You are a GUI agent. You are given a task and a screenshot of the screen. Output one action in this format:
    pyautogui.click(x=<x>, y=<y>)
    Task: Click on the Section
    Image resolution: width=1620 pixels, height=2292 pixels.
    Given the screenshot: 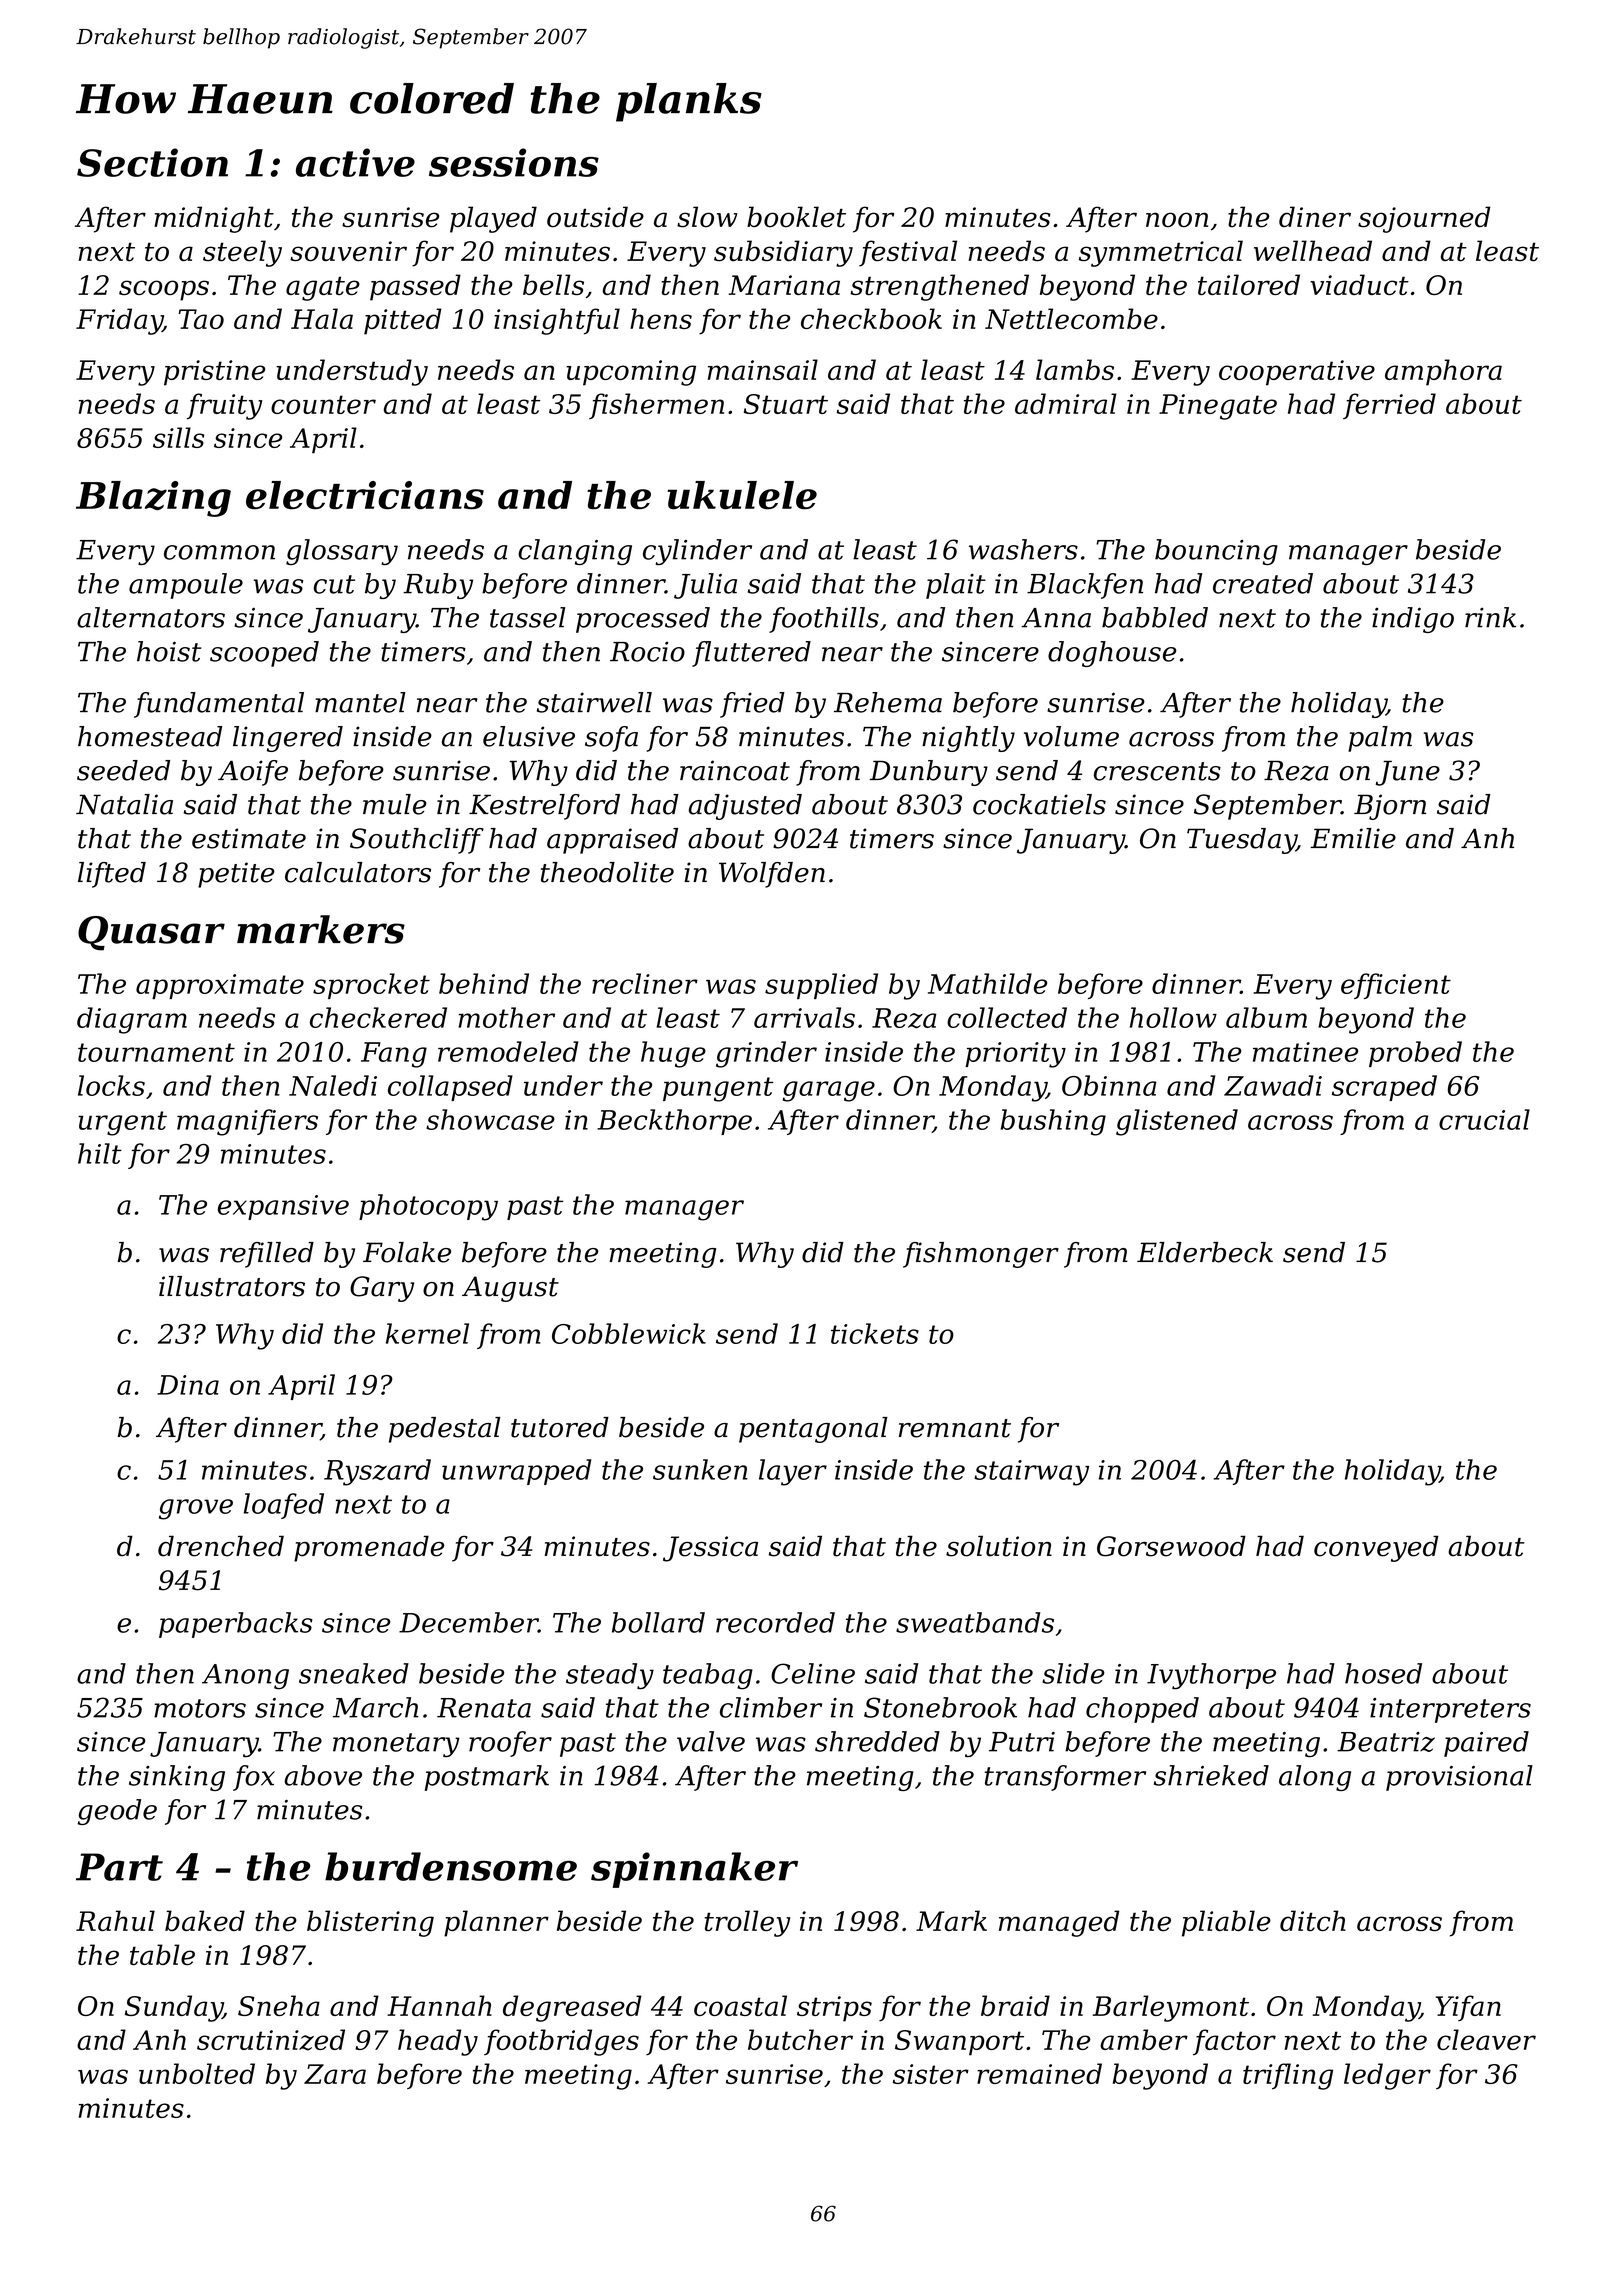 What is the action you would take?
    pyautogui.click(x=152, y=162)
